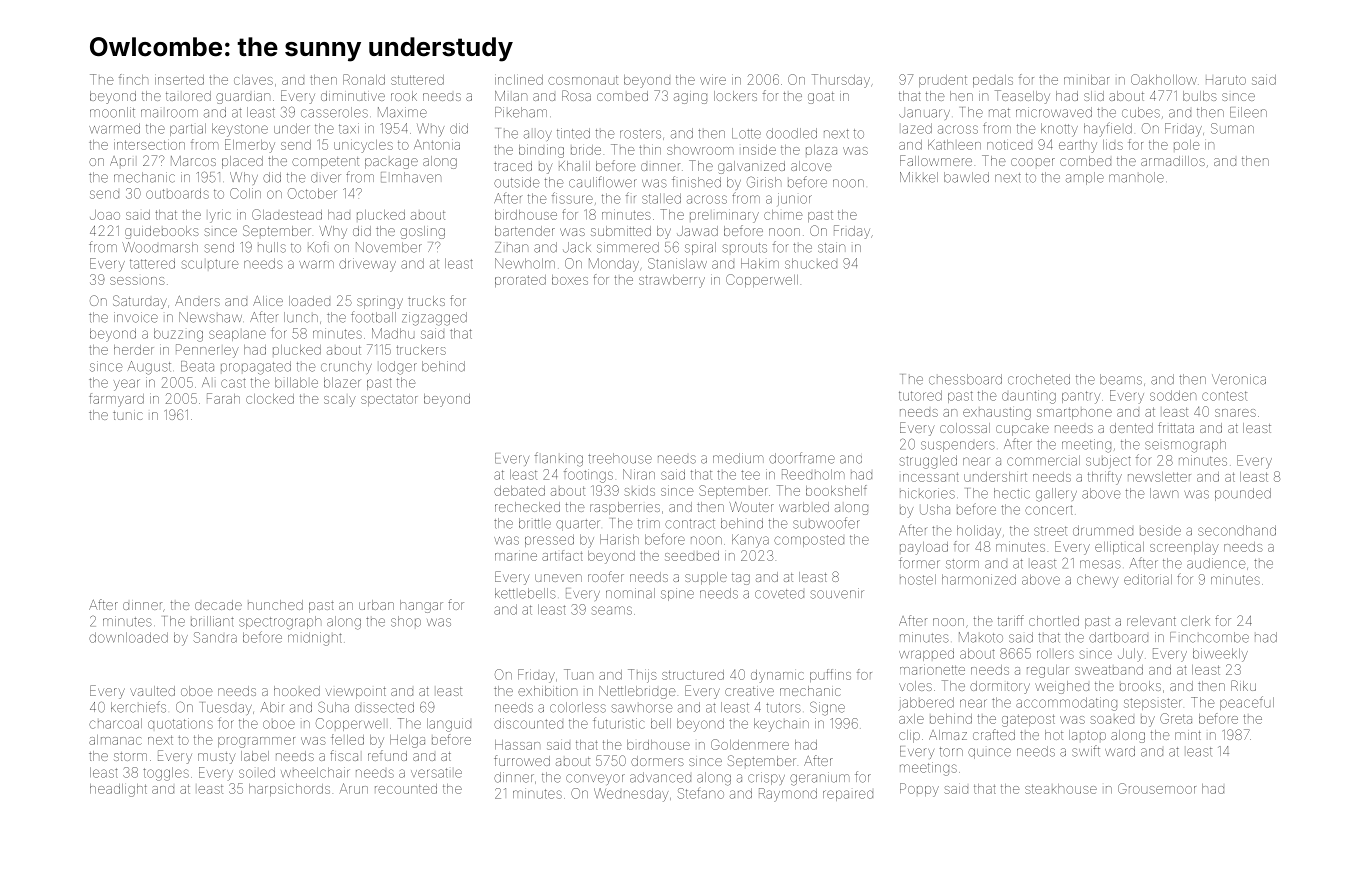 This screenshot has width=1372, height=887. Describe the element at coordinates (1239, 379) in the screenshot. I see `Veronica` at that location.
